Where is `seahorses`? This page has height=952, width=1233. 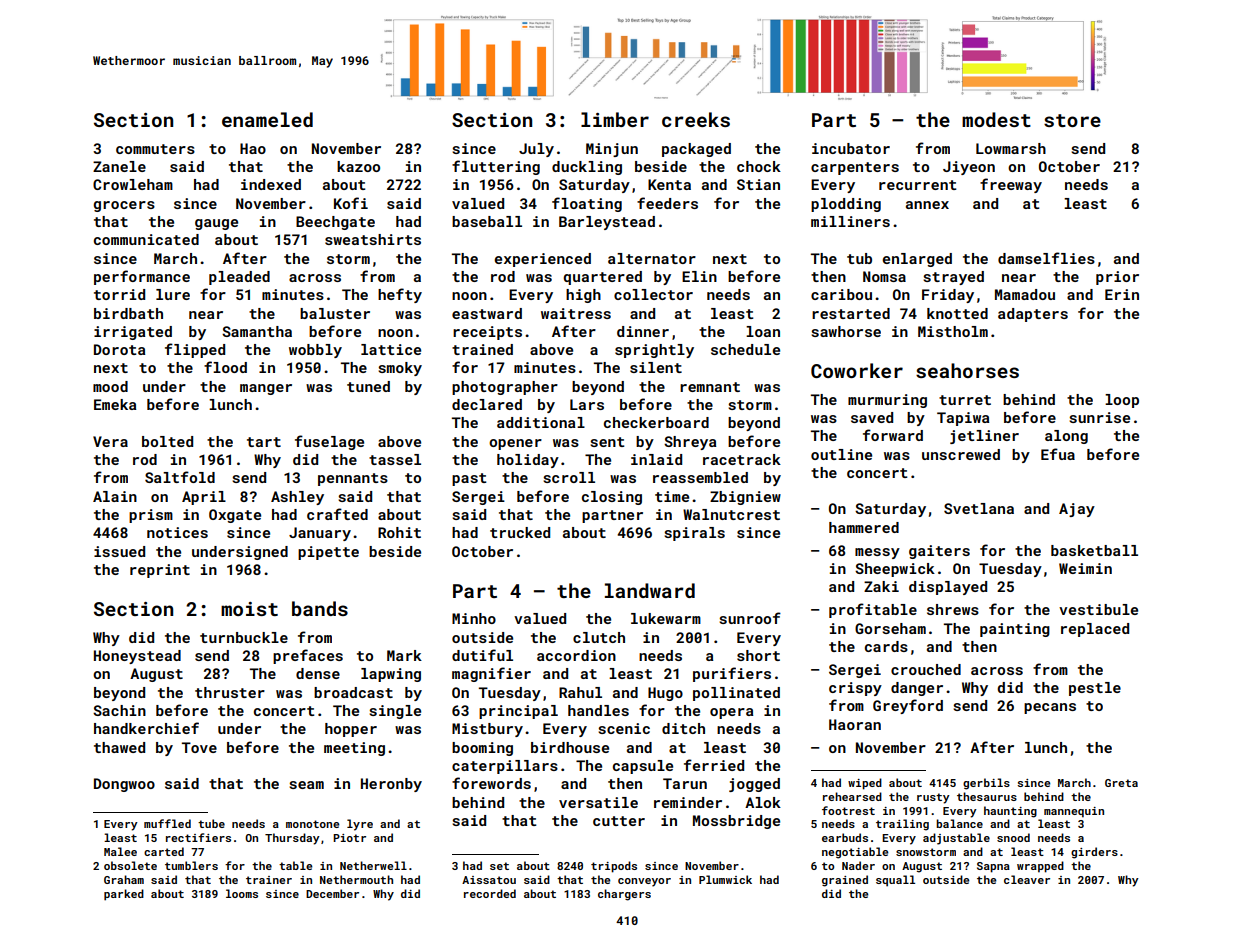 seahorses is located at coordinates (967, 370).
